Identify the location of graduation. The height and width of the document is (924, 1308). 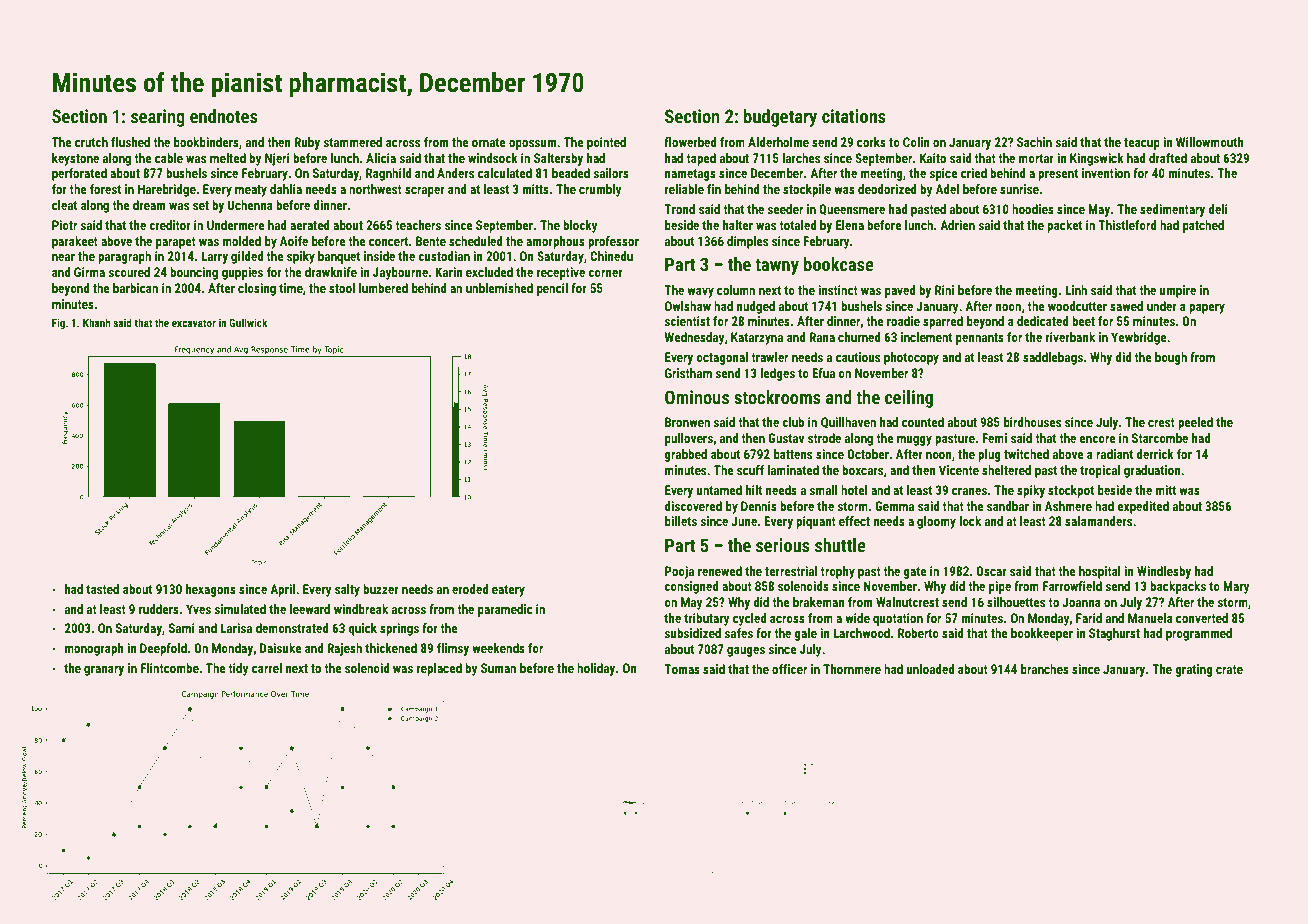
(1152, 471).
